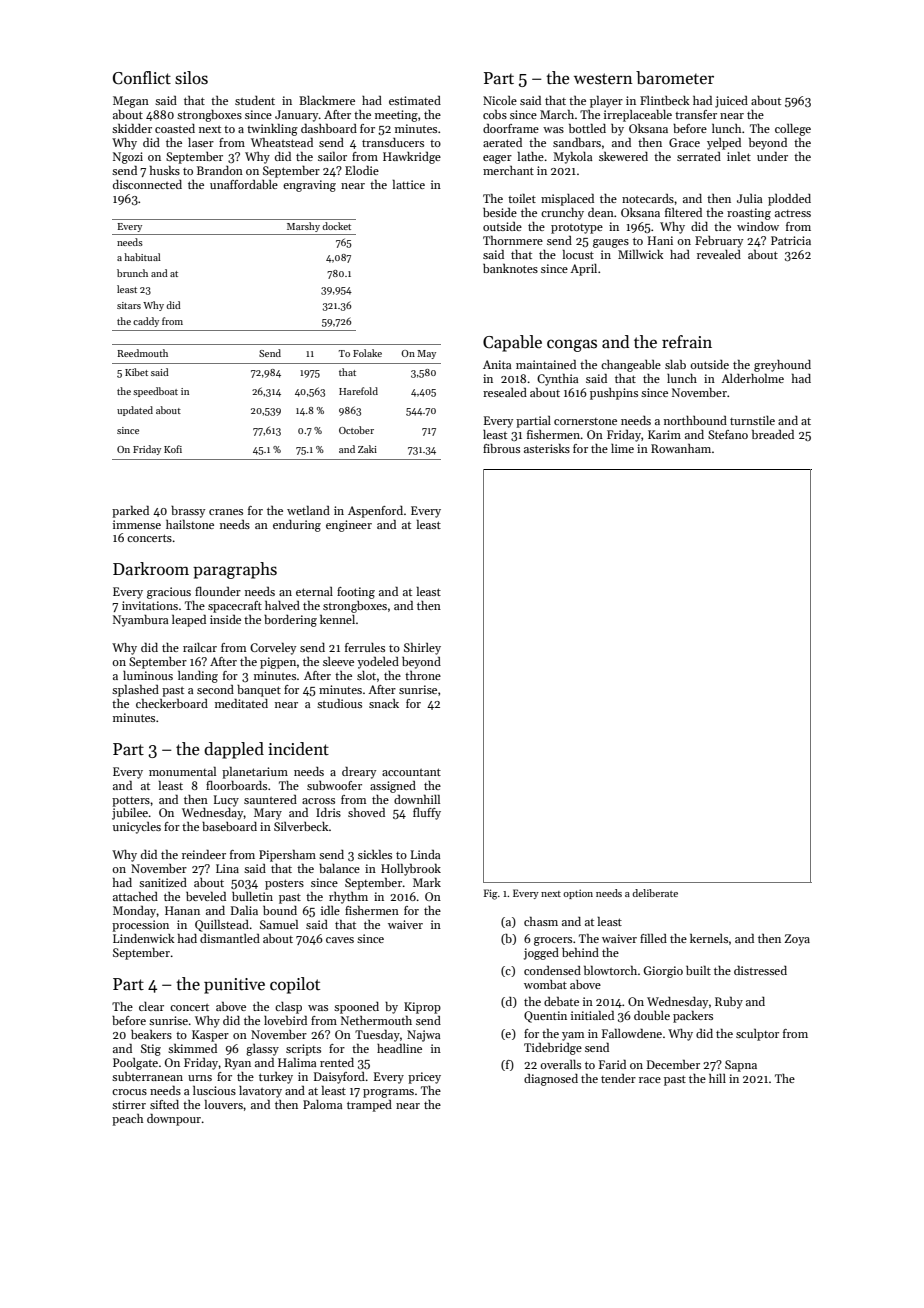 This screenshot has width=924, height=1308. What do you see at coordinates (356, 430) in the screenshot?
I see `October` at bounding box center [356, 430].
